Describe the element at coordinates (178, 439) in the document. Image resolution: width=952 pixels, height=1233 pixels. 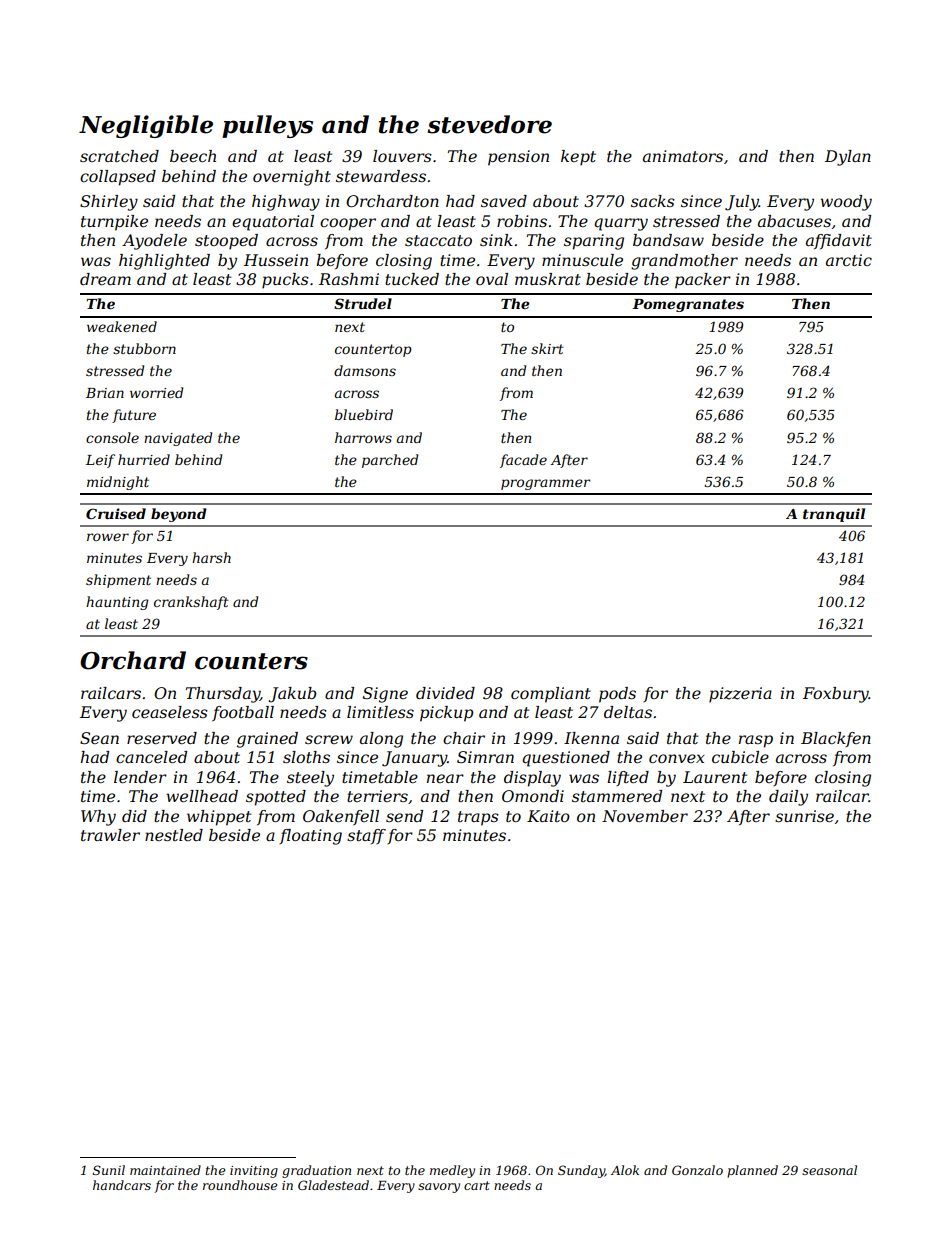
I see `navigated` at that location.
